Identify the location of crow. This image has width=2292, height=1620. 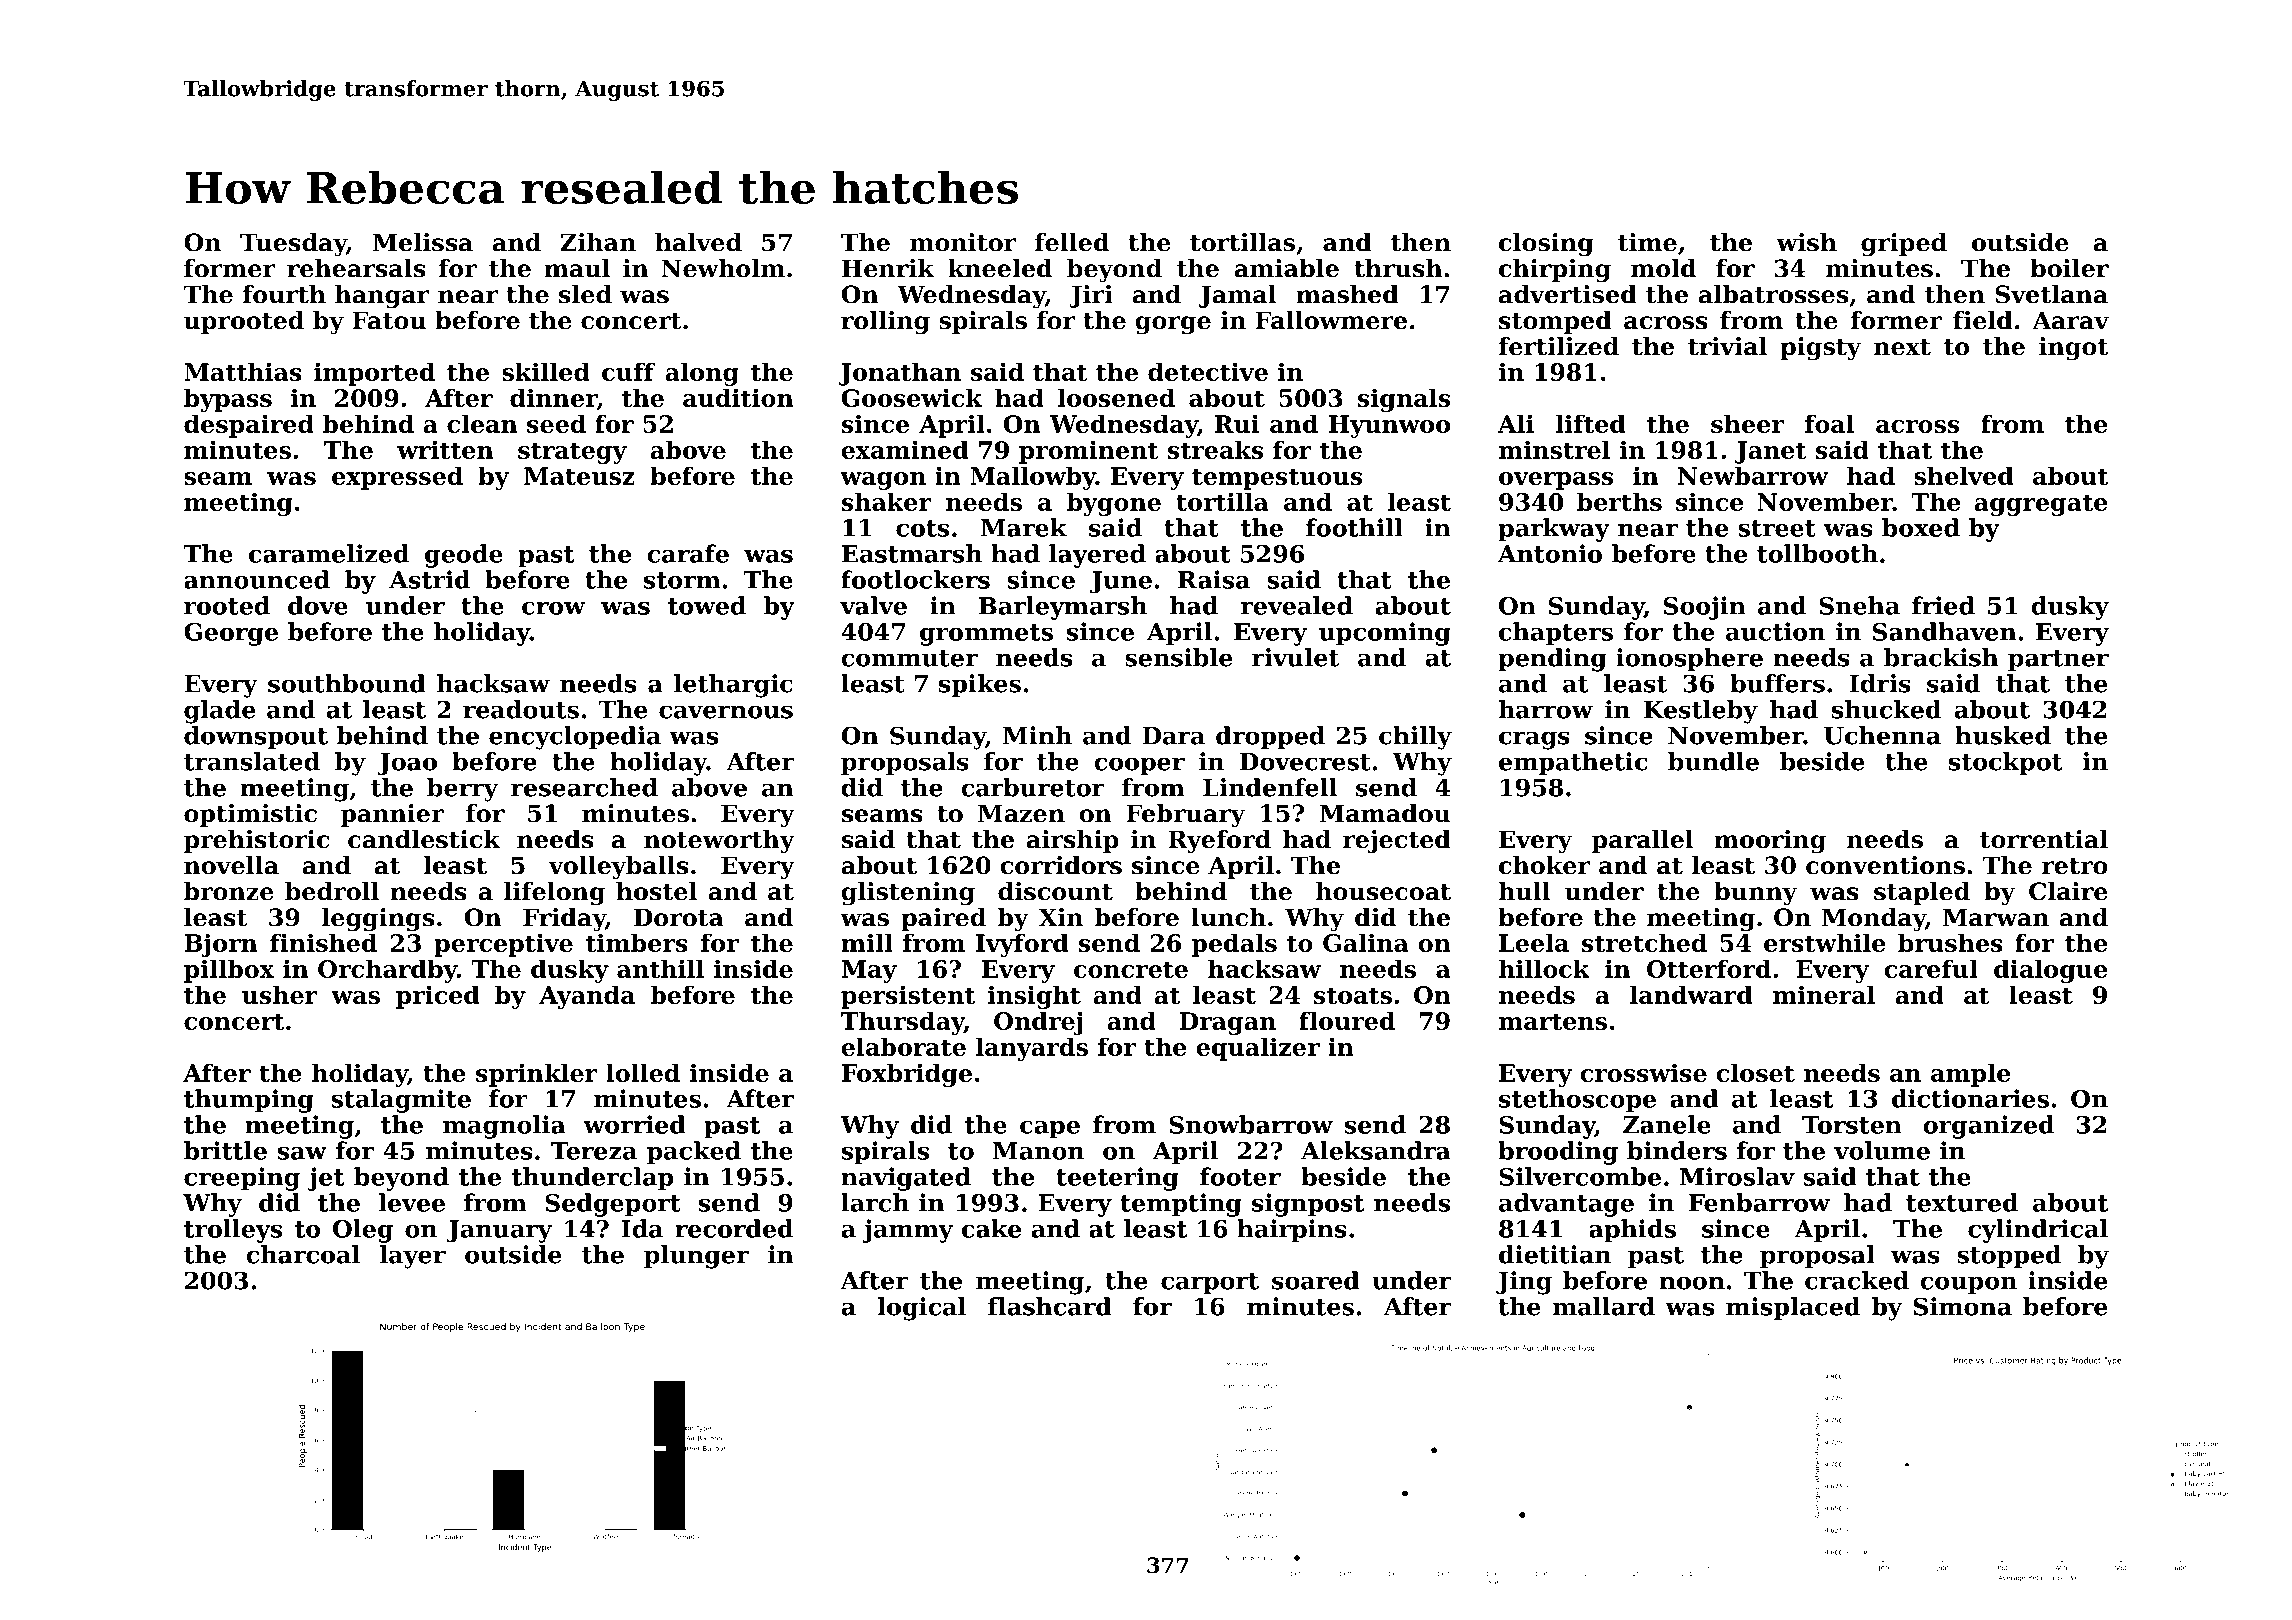
(553, 608).
